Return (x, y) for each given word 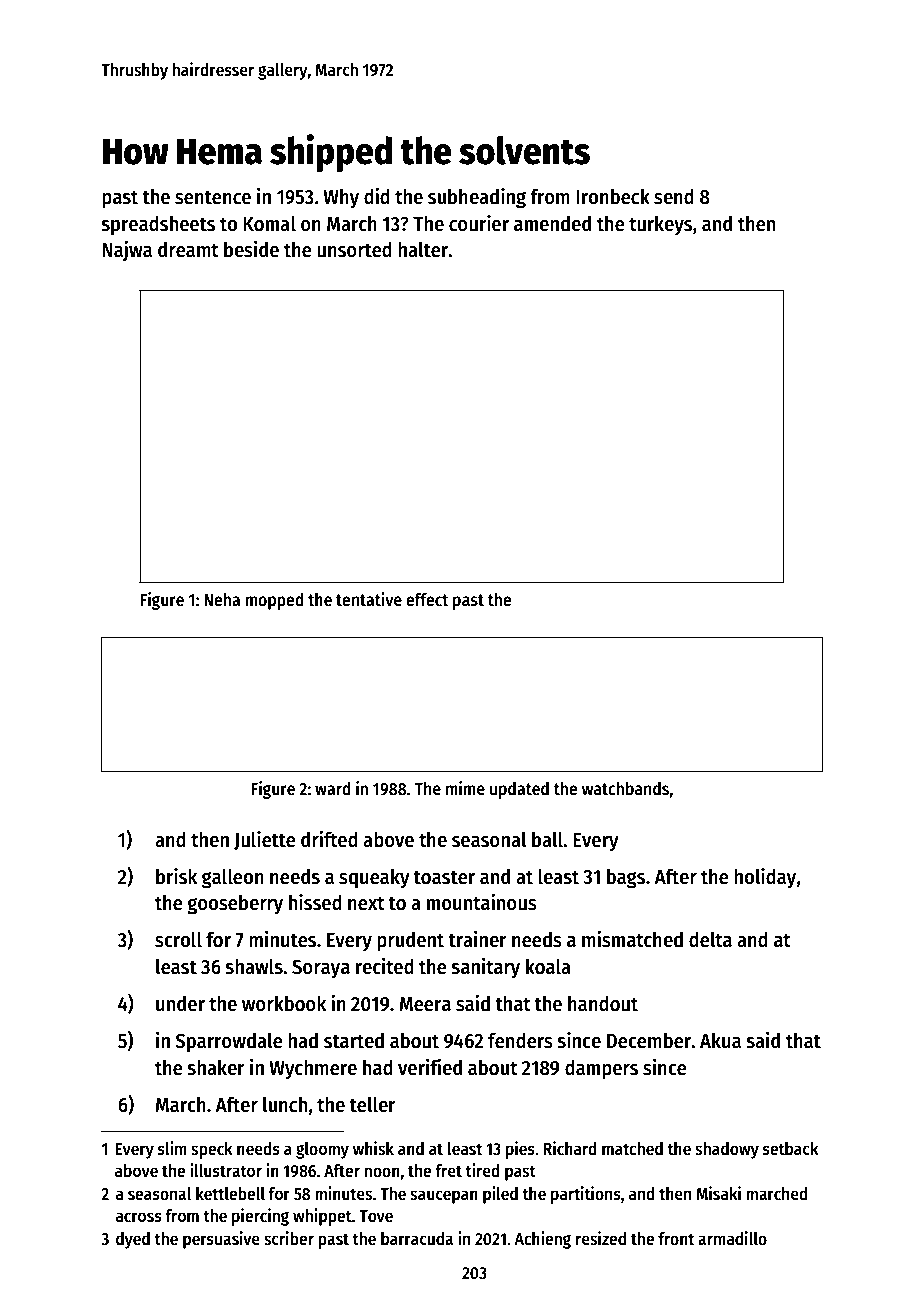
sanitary (485, 968)
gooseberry (235, 904)
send (674, 196)
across (139, 1217)
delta (710, 939)
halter (423, 249)
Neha (222, 600)
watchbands (625, 789)
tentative (369, 599)
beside (251, 249)
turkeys (660, 225)
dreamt (188, 249)
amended (552, 223)
